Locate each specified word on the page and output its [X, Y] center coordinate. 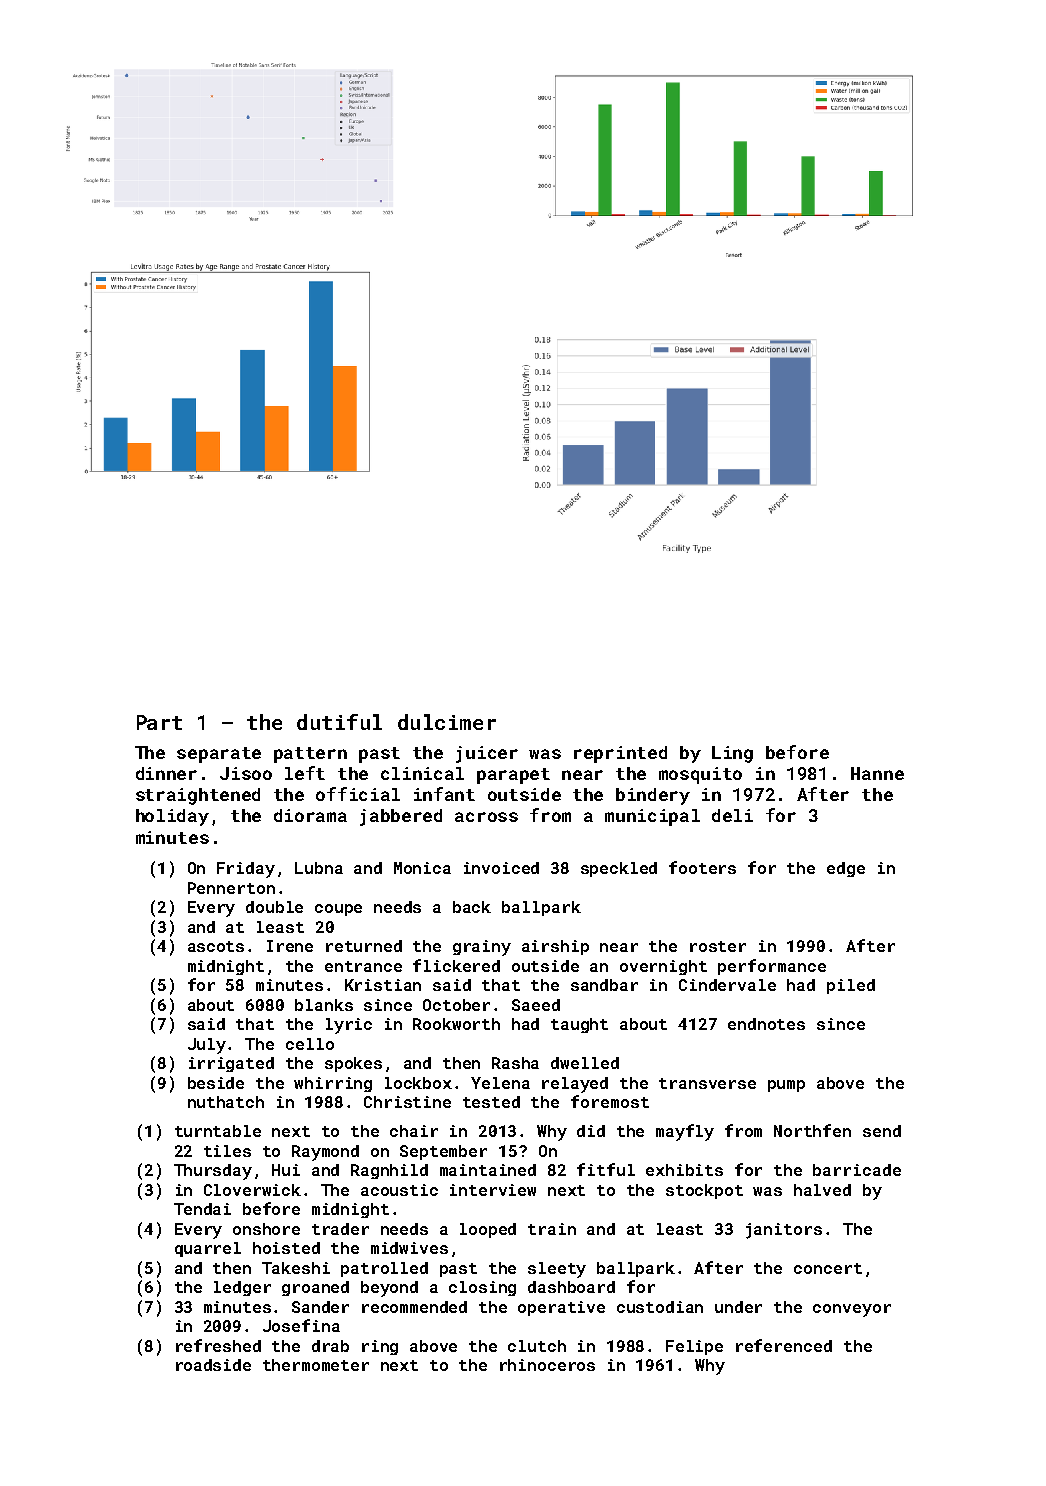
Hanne [877, 773]
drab [330, 1346]
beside [216, 1083]
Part [159, 722]
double [274, 907]
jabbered [401, 817]
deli [732, 815]
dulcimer [447, 722]
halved [822, 1190]
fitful [606, 1169]
